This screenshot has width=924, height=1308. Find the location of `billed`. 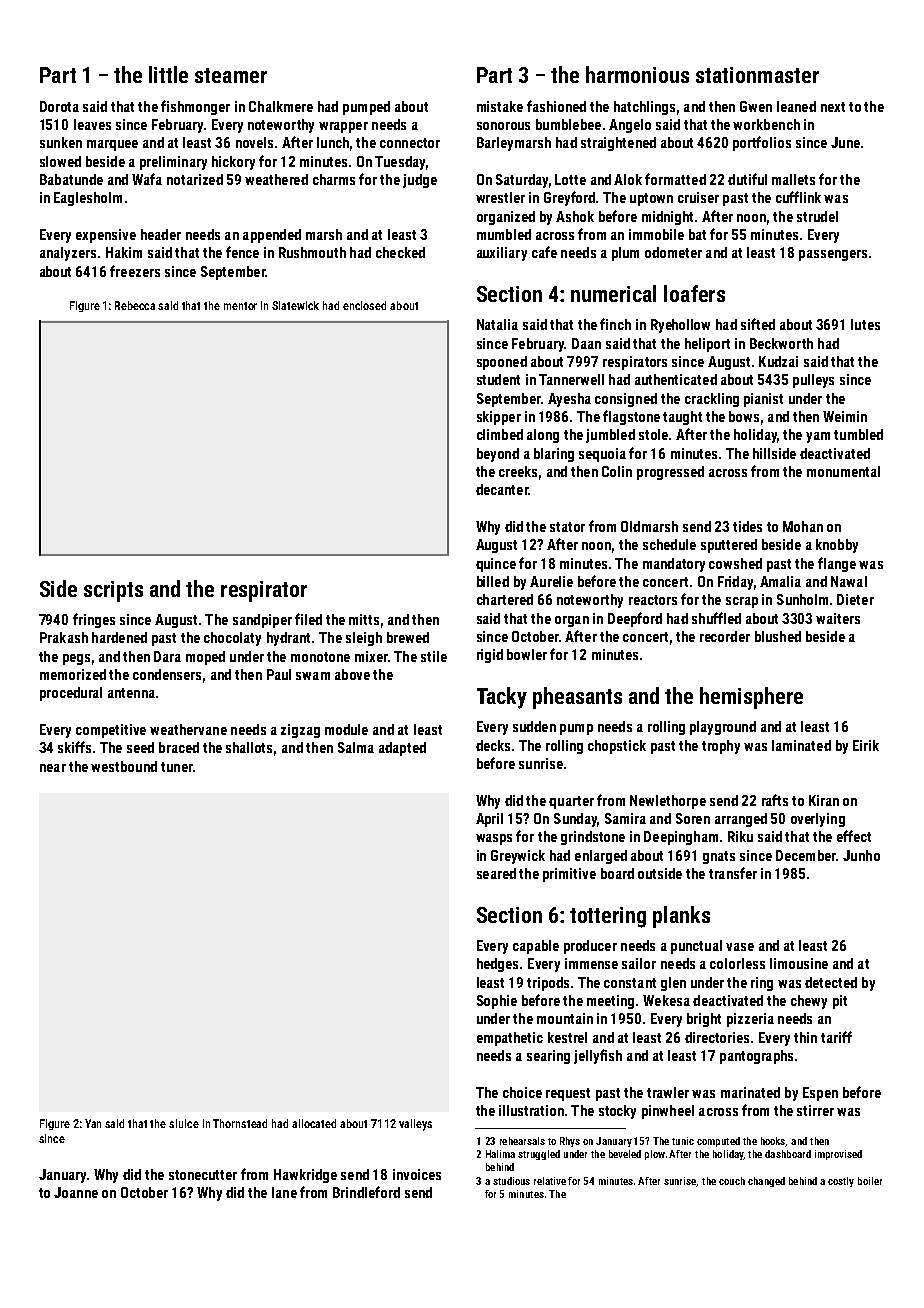

billed is located at coordinates (493, 581).
